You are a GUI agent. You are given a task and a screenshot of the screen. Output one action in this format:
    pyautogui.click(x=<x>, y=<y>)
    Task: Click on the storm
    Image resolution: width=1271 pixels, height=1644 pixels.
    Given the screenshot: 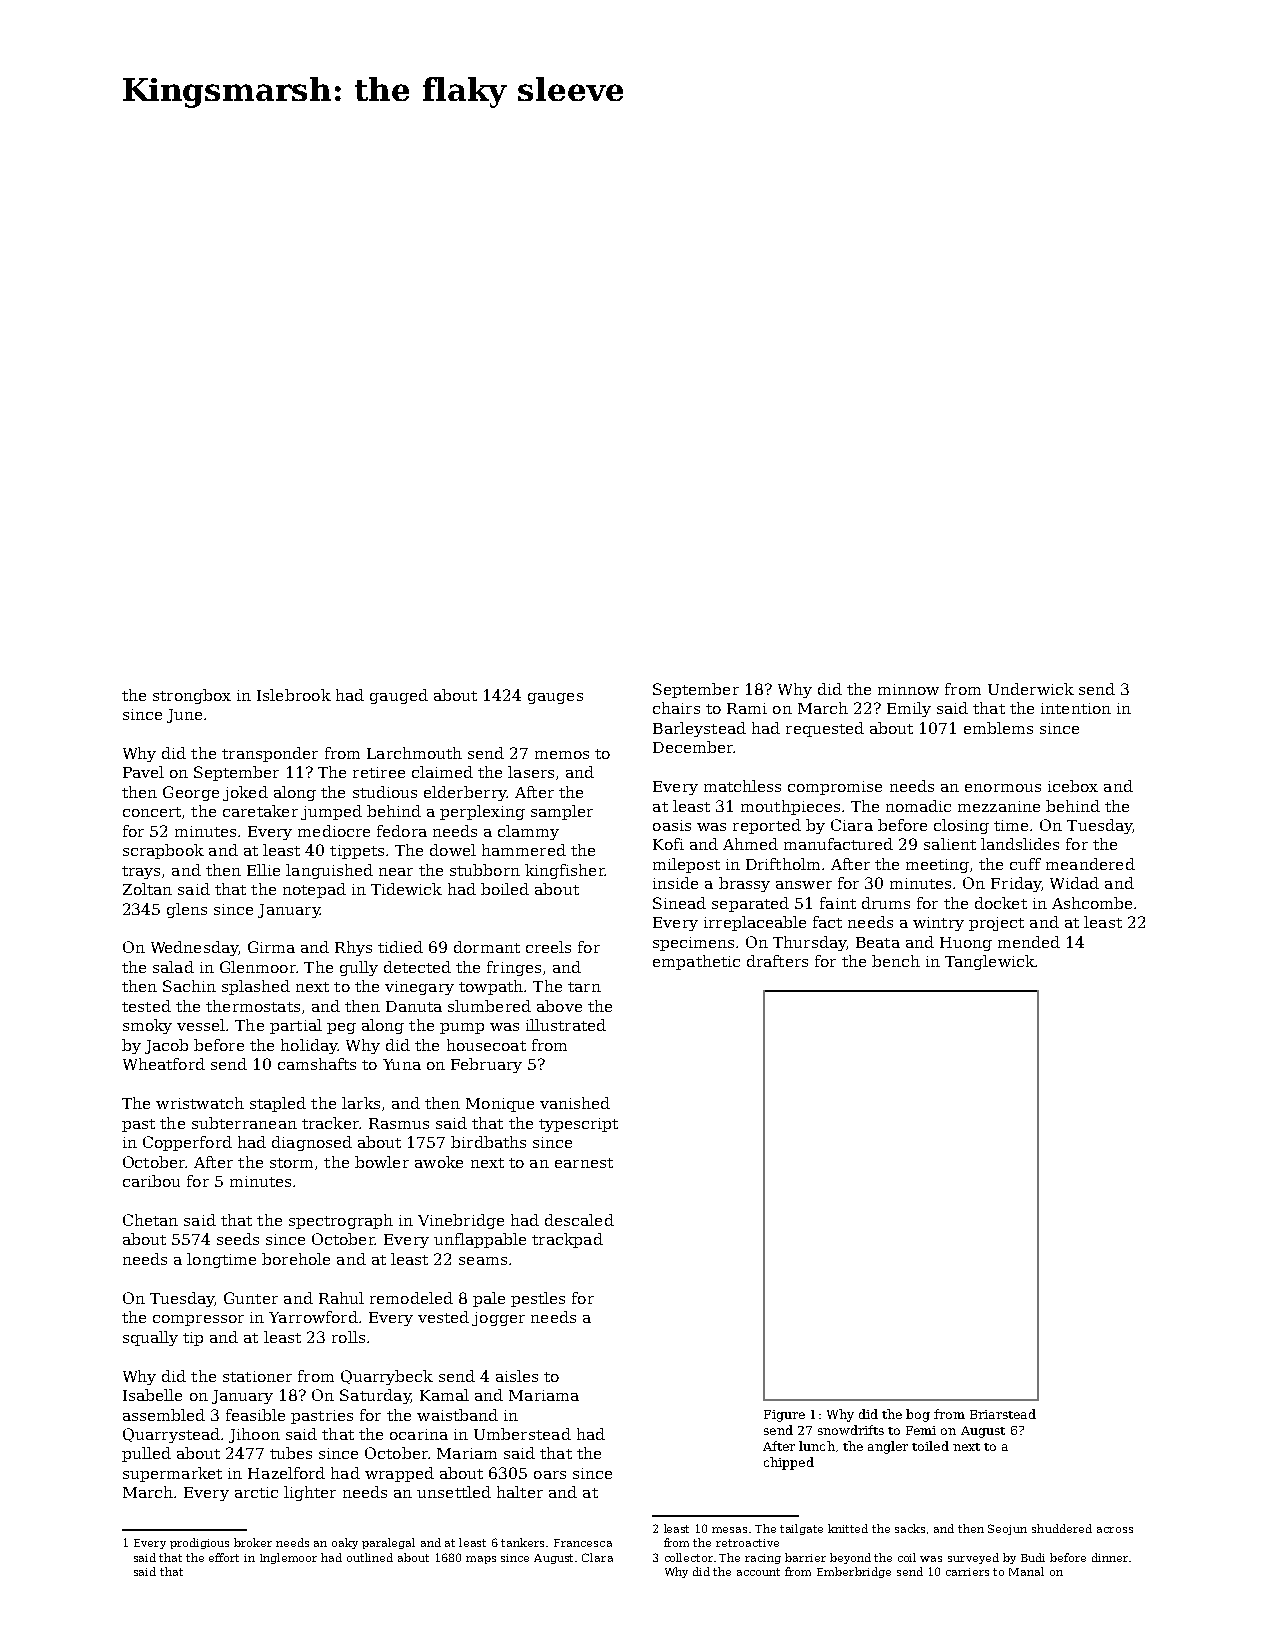 What is the action you would take?
    pyautogui.click(x=291, y=1163)
